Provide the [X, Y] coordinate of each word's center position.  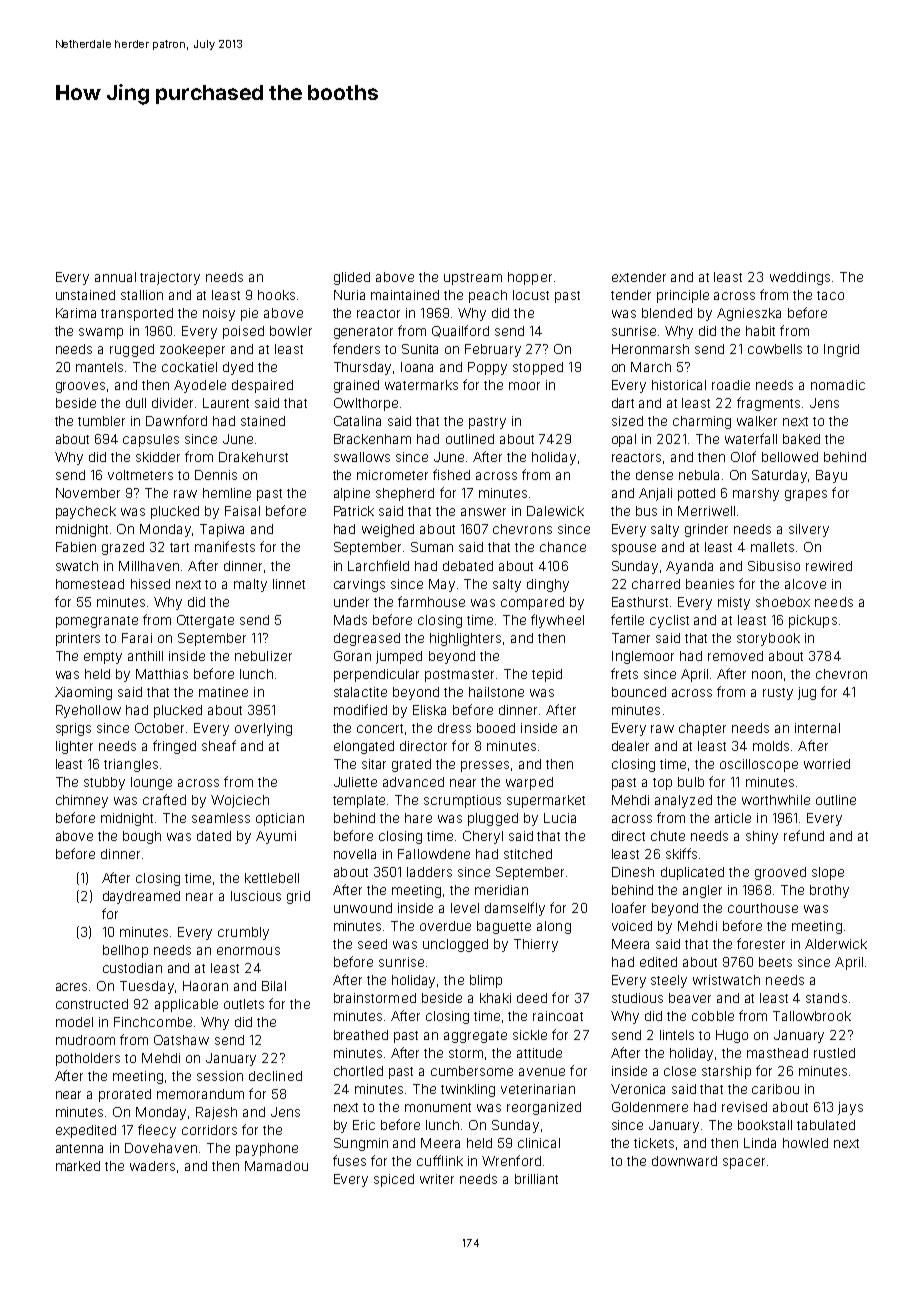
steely [669, 981]
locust [531, 295]
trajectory [170, 278]
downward [684, 1161]
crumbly [243, 933]
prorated [125, 1095]
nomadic [838, 385]
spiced [394, 1180]
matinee [223, 692]
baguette [504, 927]
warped [529, 783]
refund [804, 835]
